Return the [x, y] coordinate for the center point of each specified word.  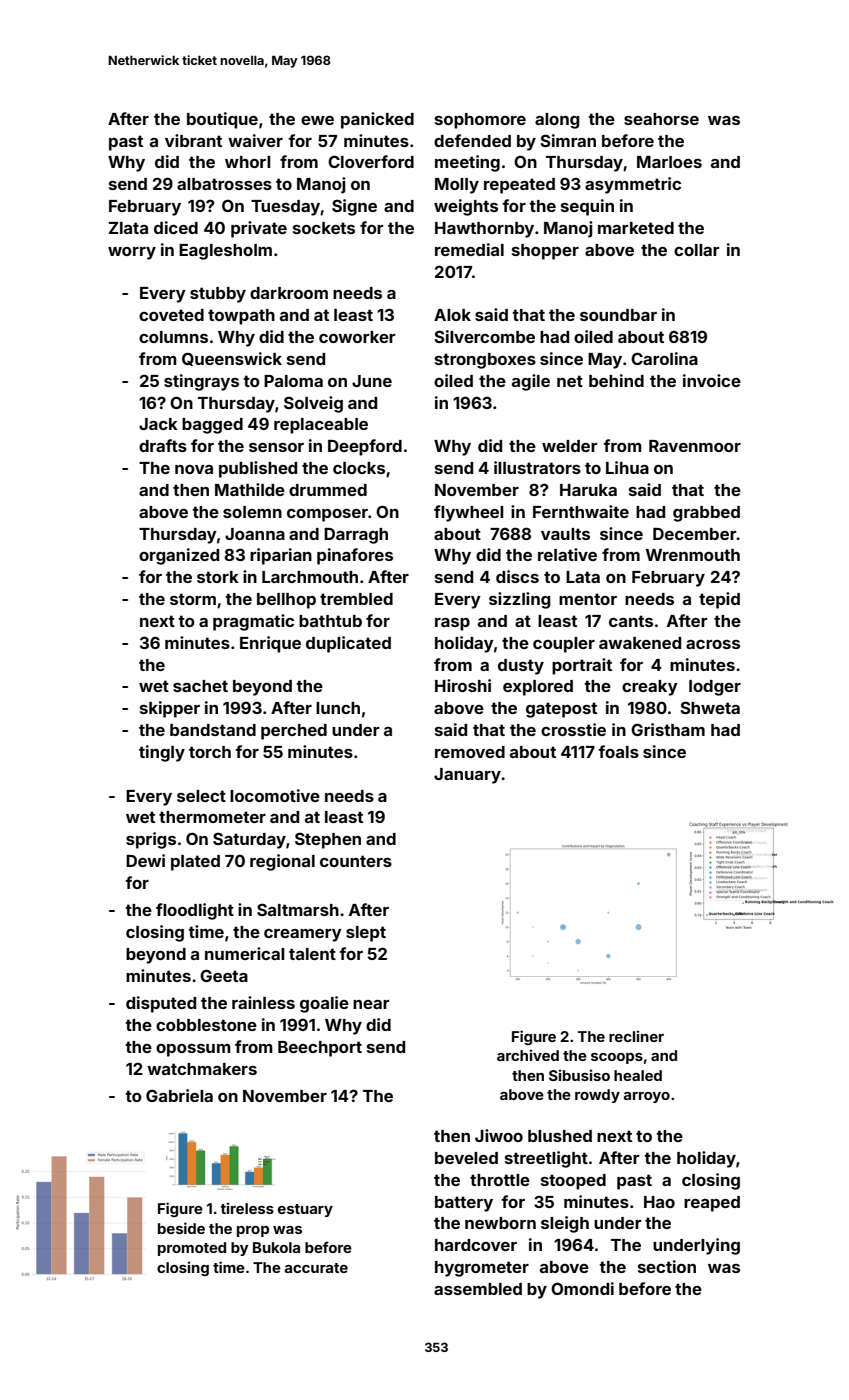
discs [517, 576]
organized [179, 556]
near [371, 1004]
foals [618, 751]
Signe [354, 207]
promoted [192, 1249]
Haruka [588, 490]
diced [176, 227]
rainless [263, 1002]
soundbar [618, 315]
